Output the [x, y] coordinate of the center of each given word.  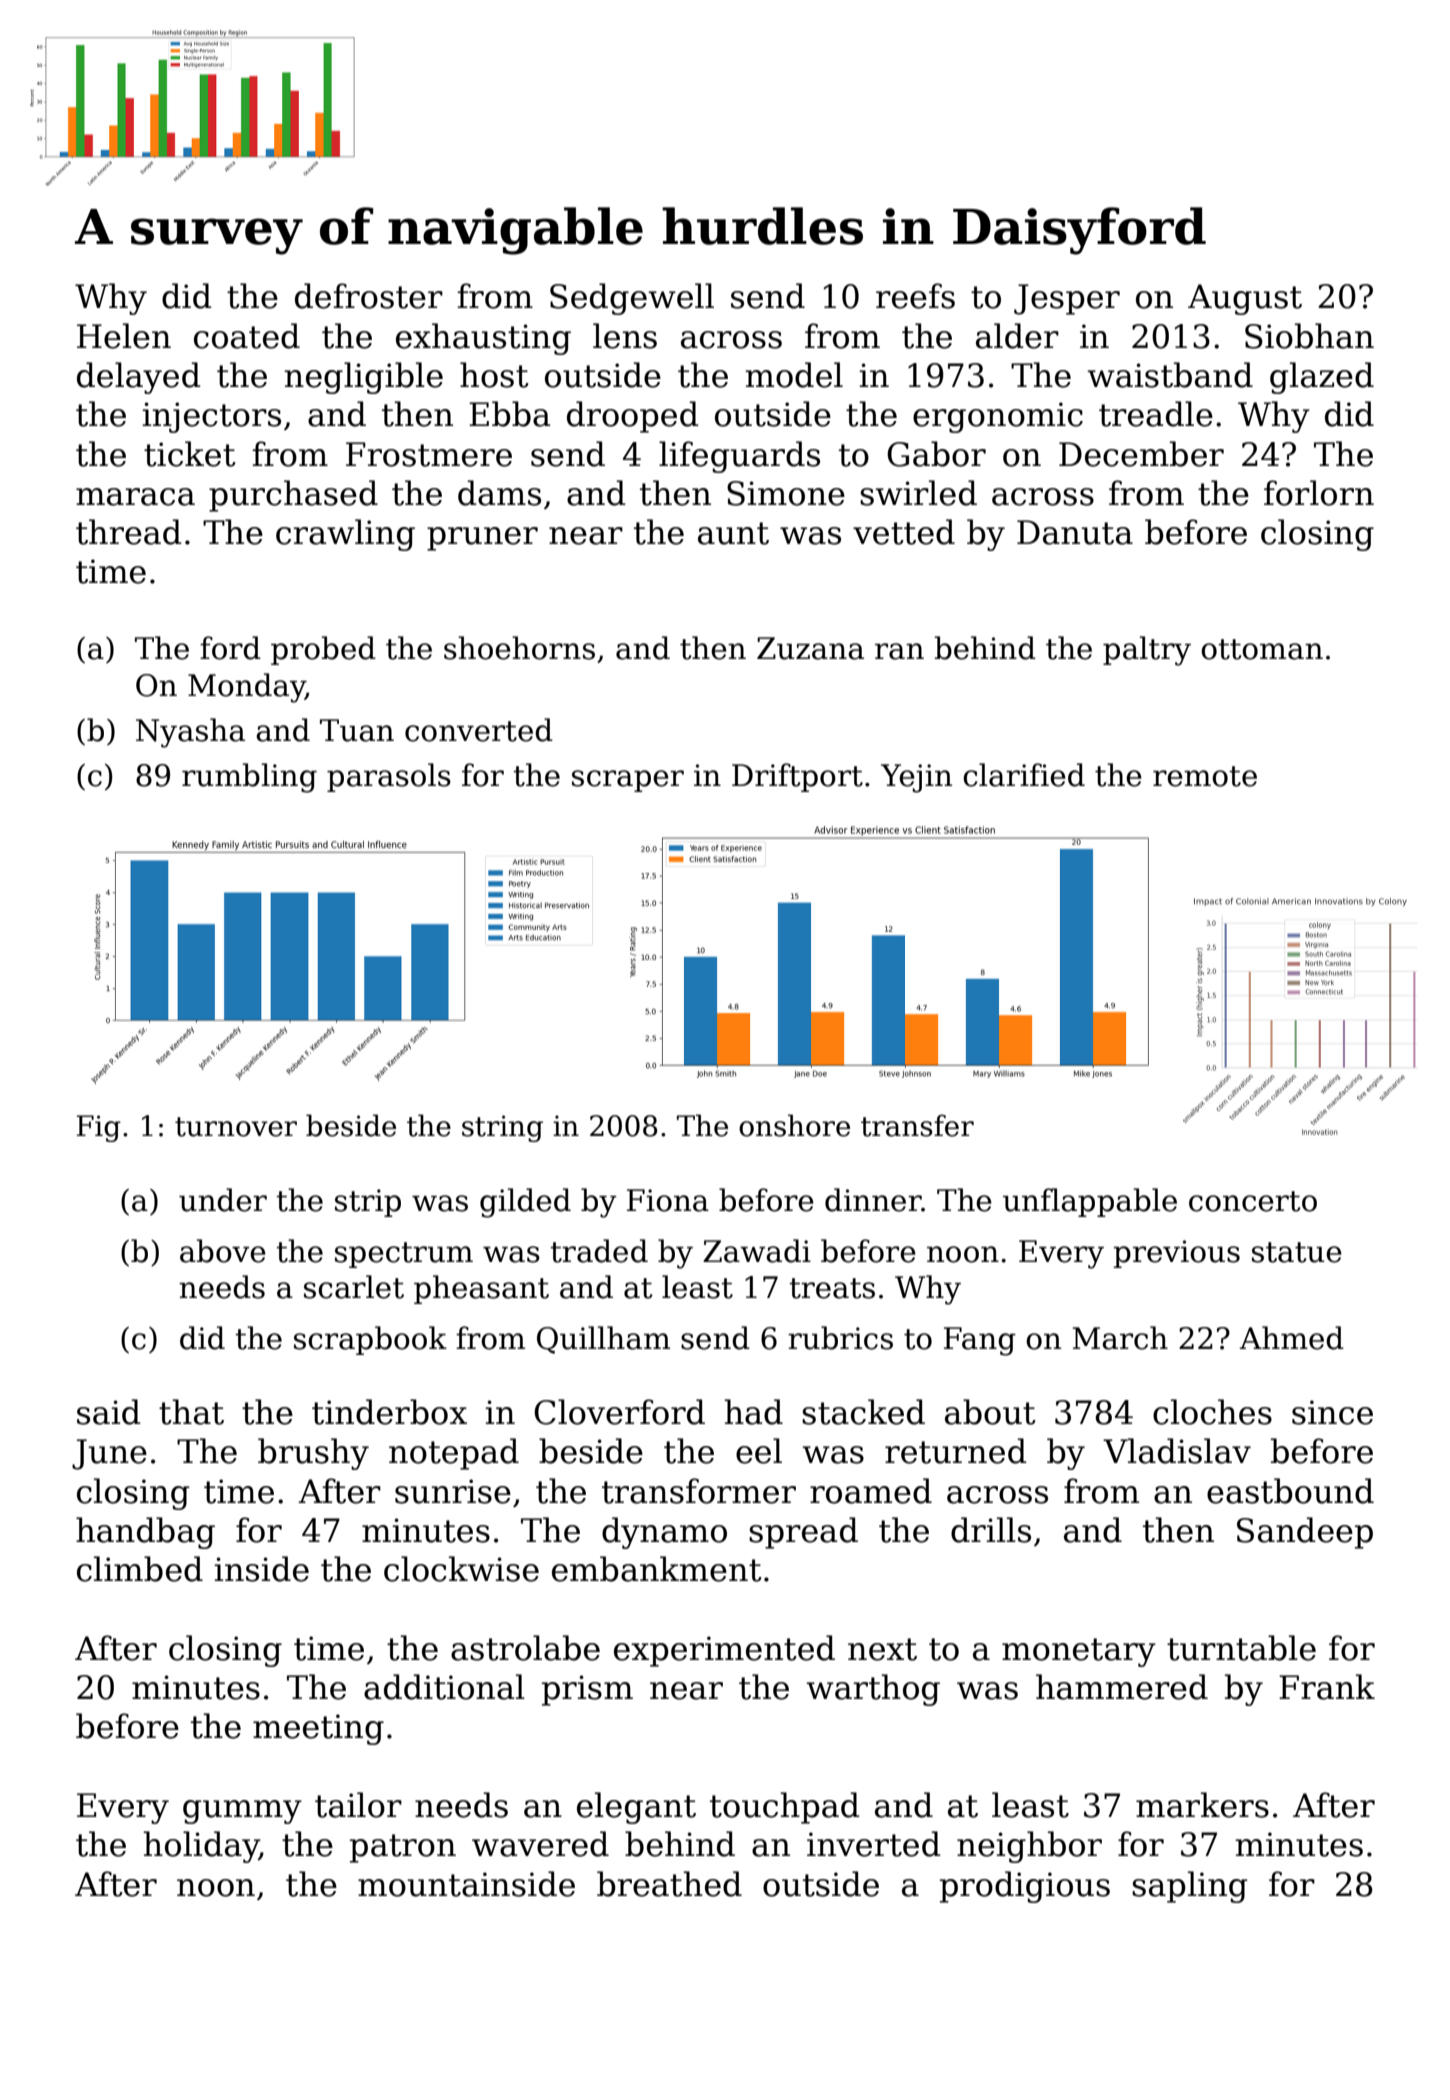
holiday [201, 1847]
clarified [1024, 775]
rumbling [249, 778]
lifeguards [739, 457]
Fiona [668, 1200]
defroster [369, 296]
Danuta [1075, 532]
